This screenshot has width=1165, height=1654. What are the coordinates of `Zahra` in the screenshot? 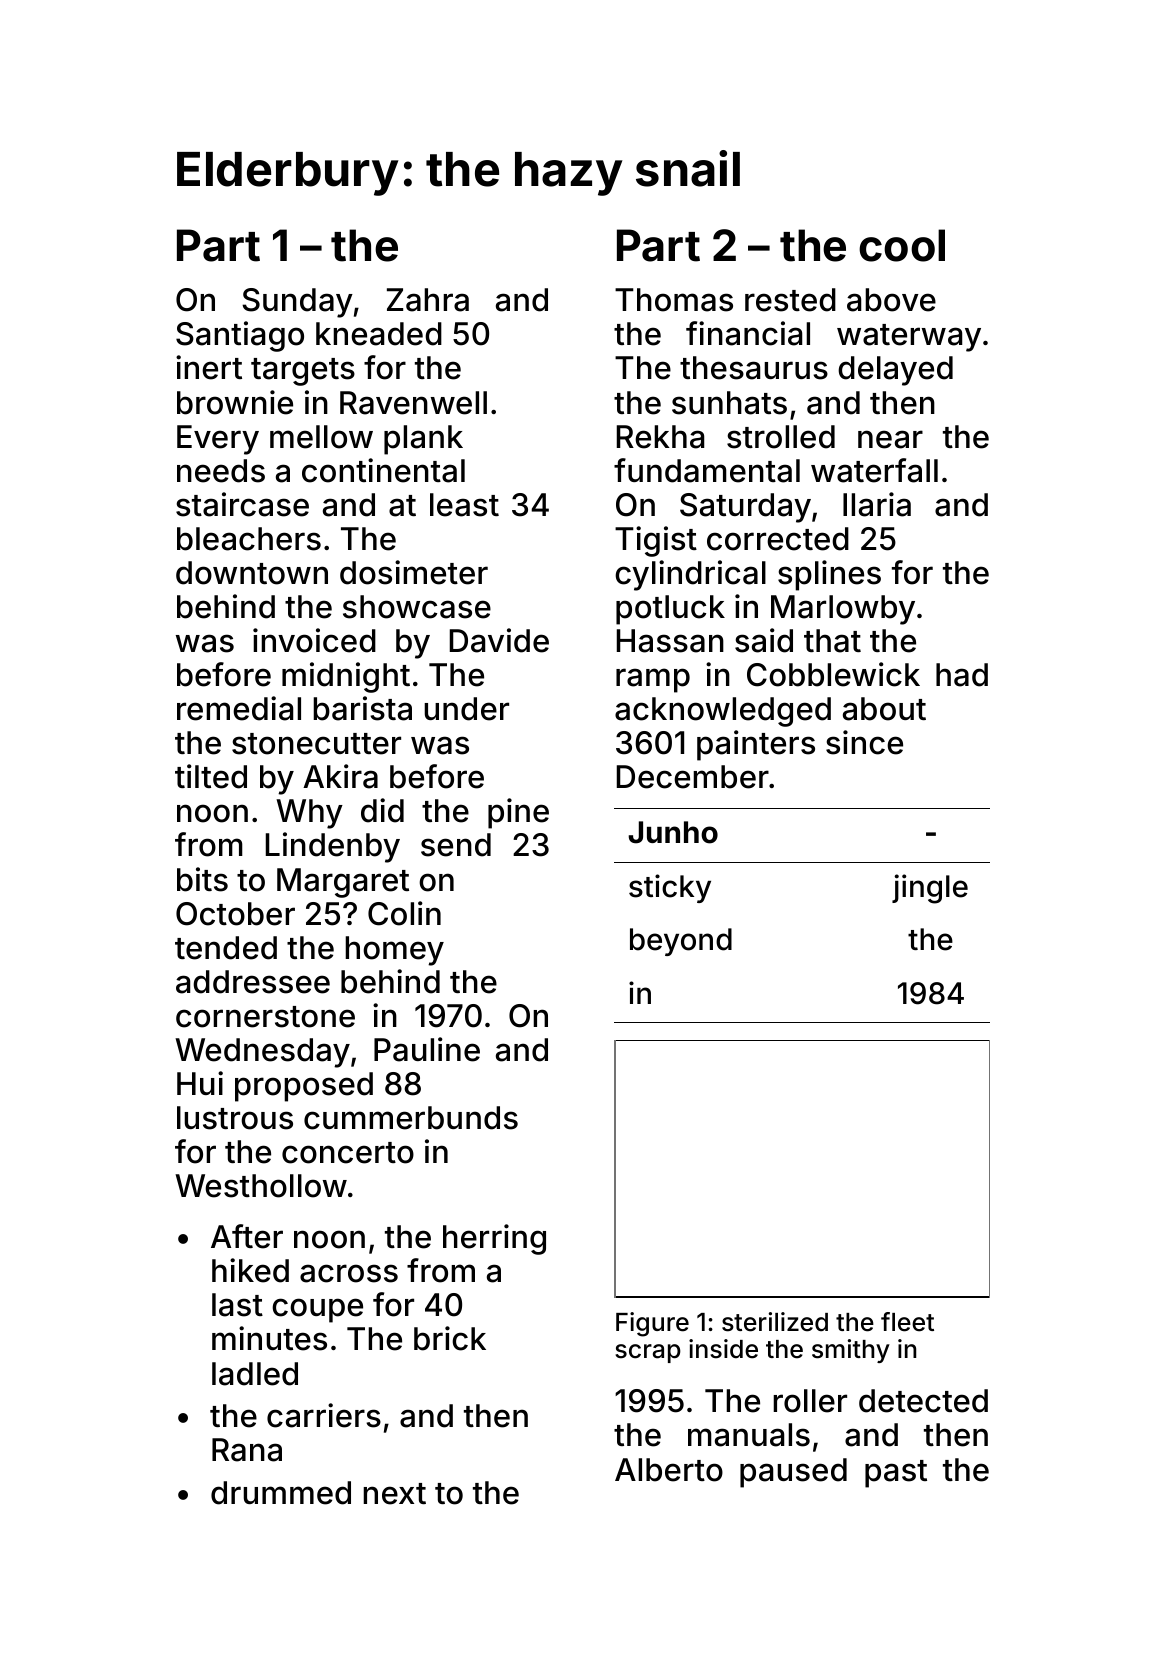 It's located at (428, 300).
